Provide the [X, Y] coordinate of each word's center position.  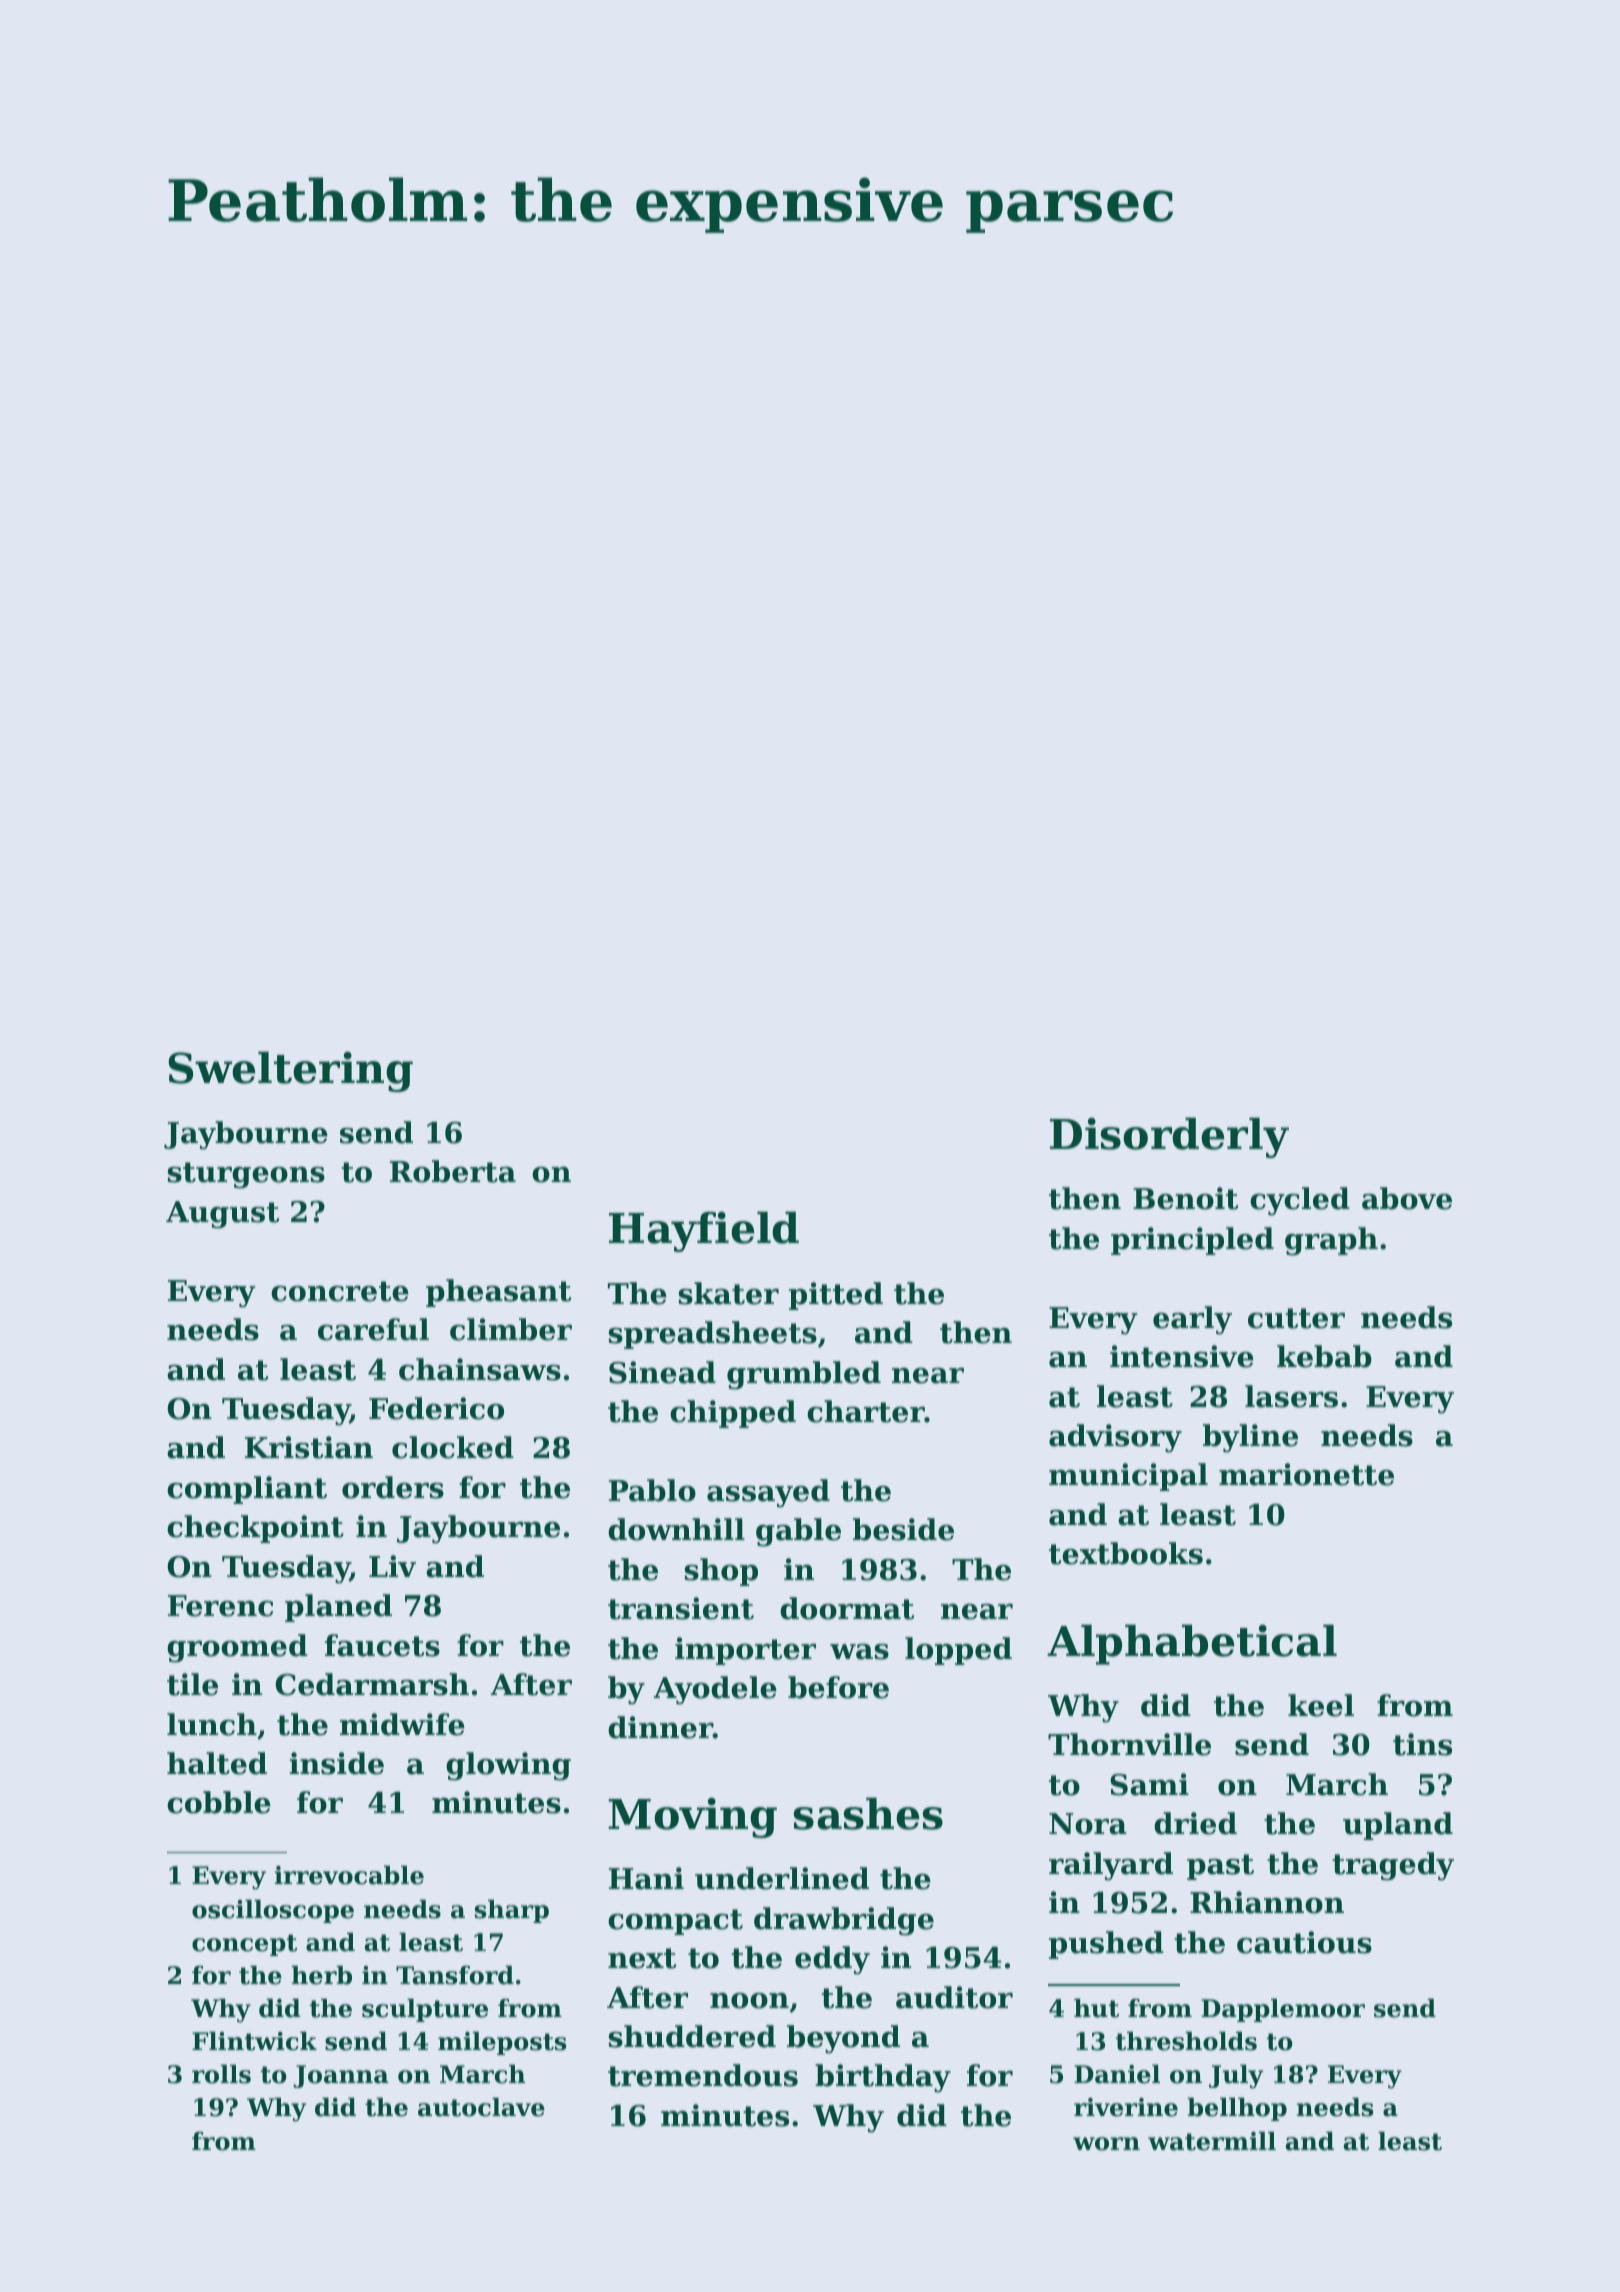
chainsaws [480, 1369]
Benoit [1185, 1198]
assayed [768, 1493]
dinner [660, 1727]
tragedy [1393, 1866]
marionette [1306, 1474]
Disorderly [1169, 1137]
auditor [954, 1997]
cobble [219, 1802]
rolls [221, 2074]
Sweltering [290, 1071]
